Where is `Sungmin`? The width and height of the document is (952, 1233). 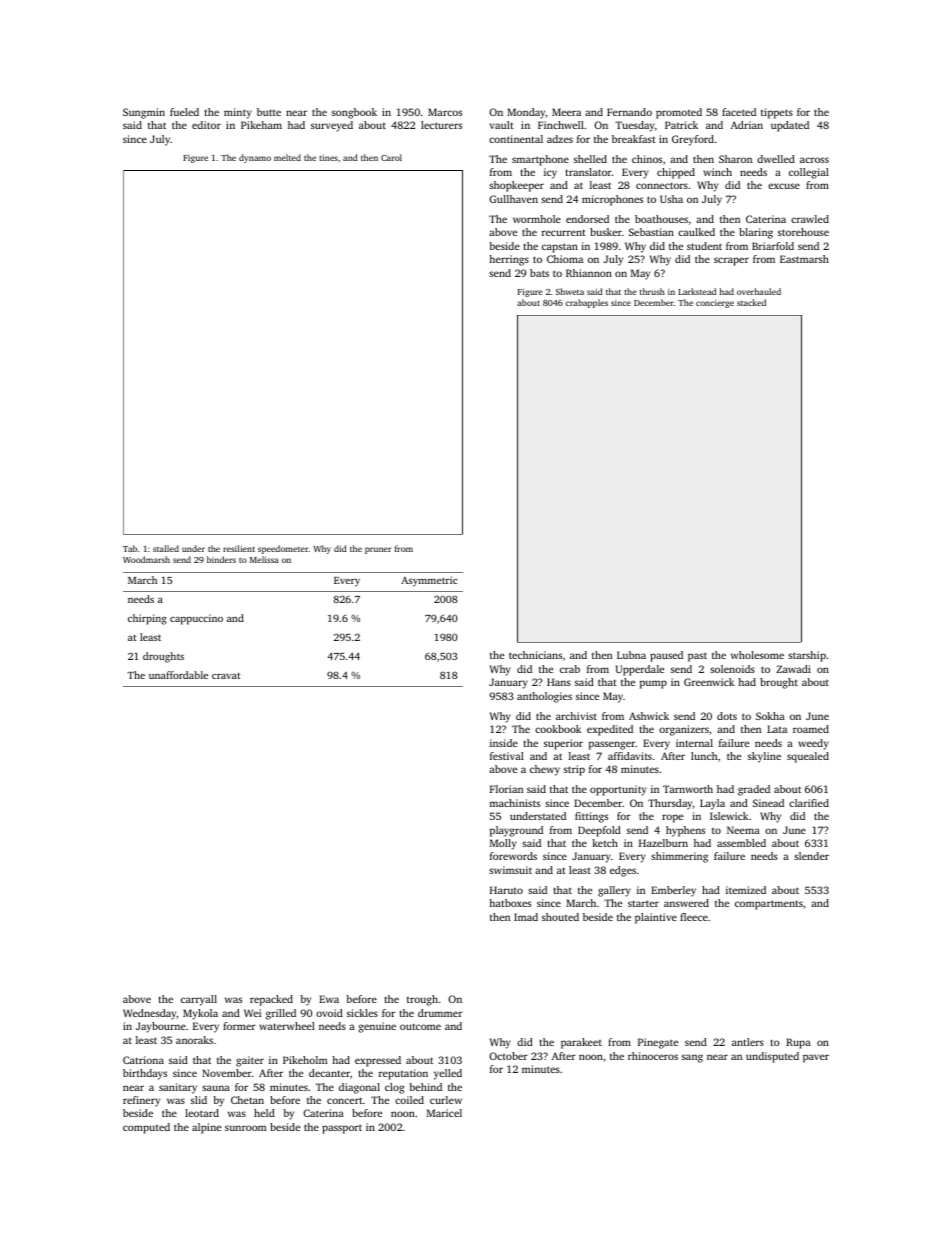
Sungmin is located at coordinates (144, 113).
